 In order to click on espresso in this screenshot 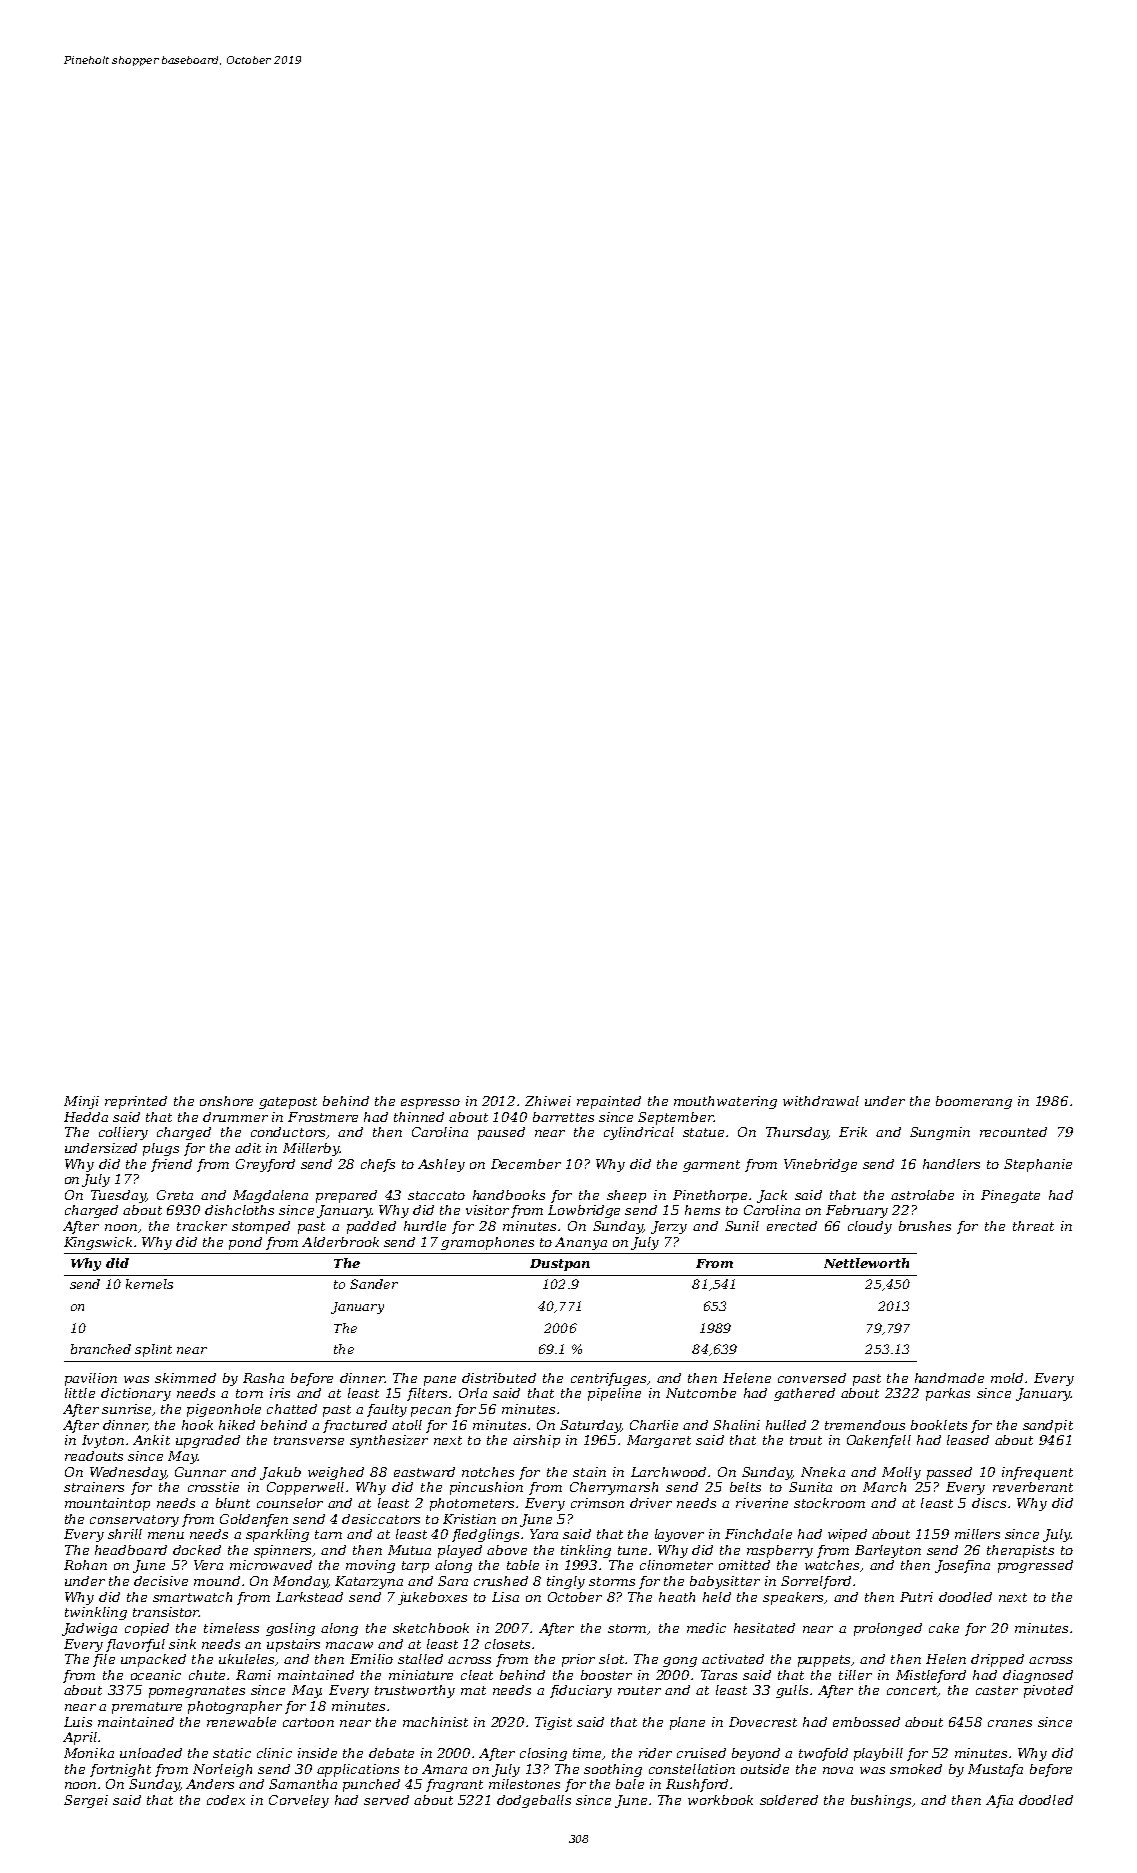, I will do `click(430, 1104)`.
